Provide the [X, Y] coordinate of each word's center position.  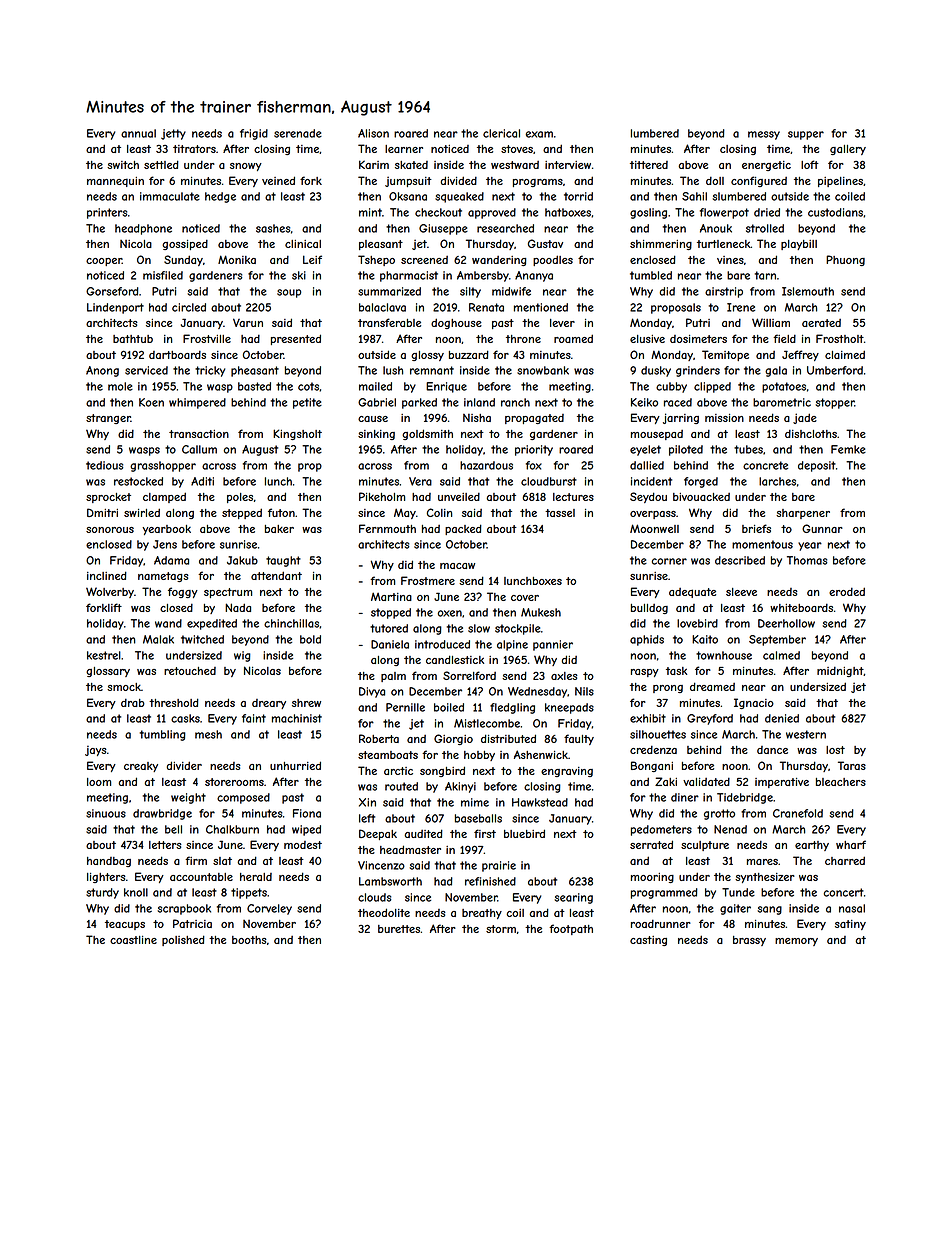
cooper [104, 262]
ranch [515, 402]
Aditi [202, 481]
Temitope [725, 355]
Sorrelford [469, 675]
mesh [208, 734]
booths [249, 940]
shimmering [661, 245]
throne [523, 339]
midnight [840, 672]
